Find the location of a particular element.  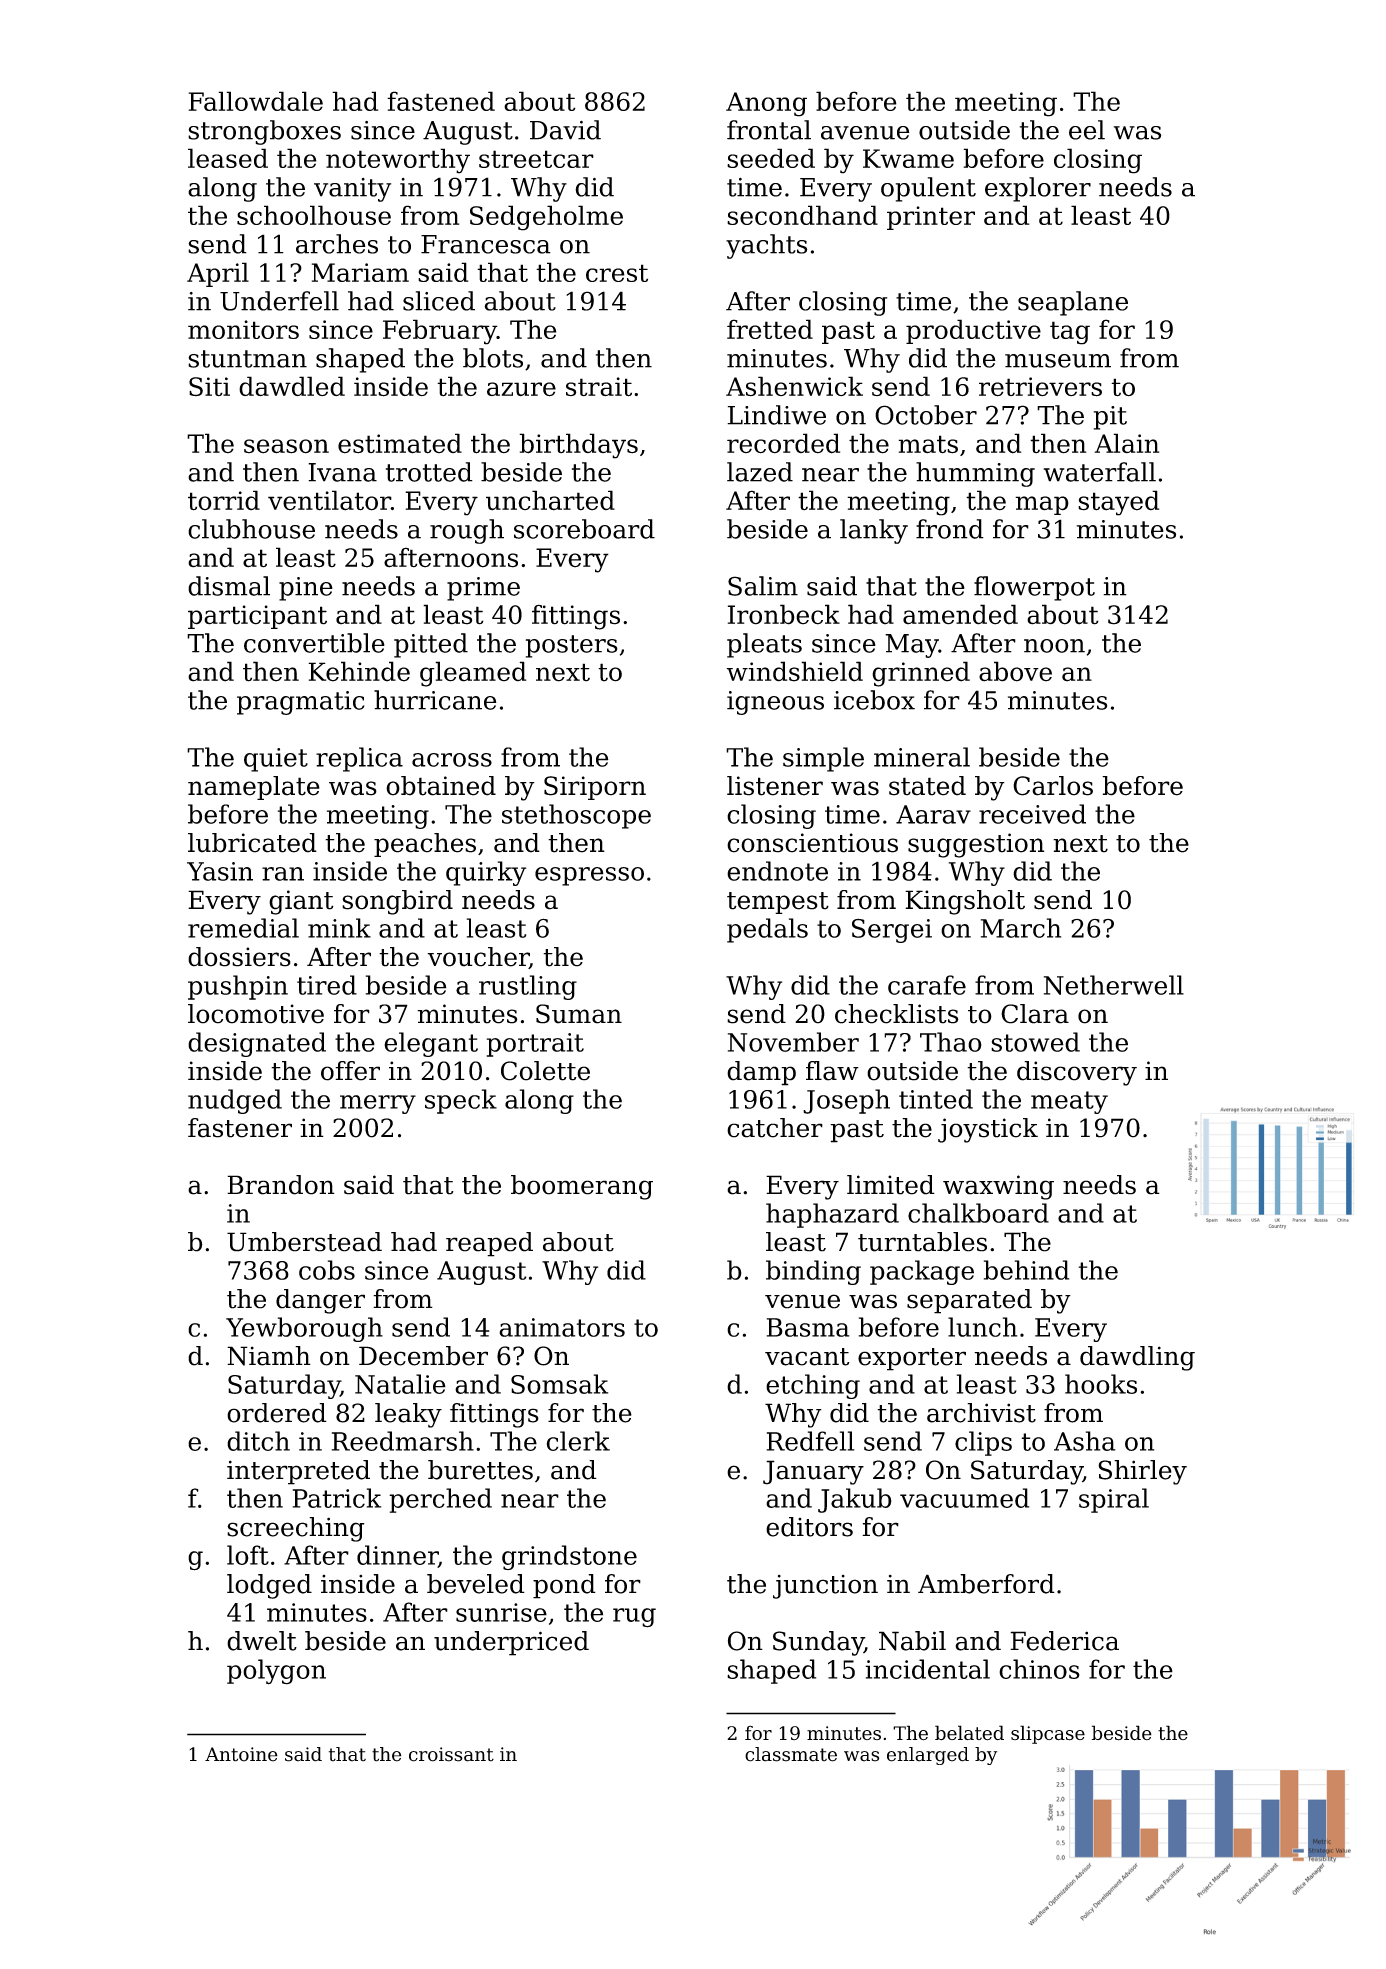

Antoine is located at coordinates (241, 1754).
